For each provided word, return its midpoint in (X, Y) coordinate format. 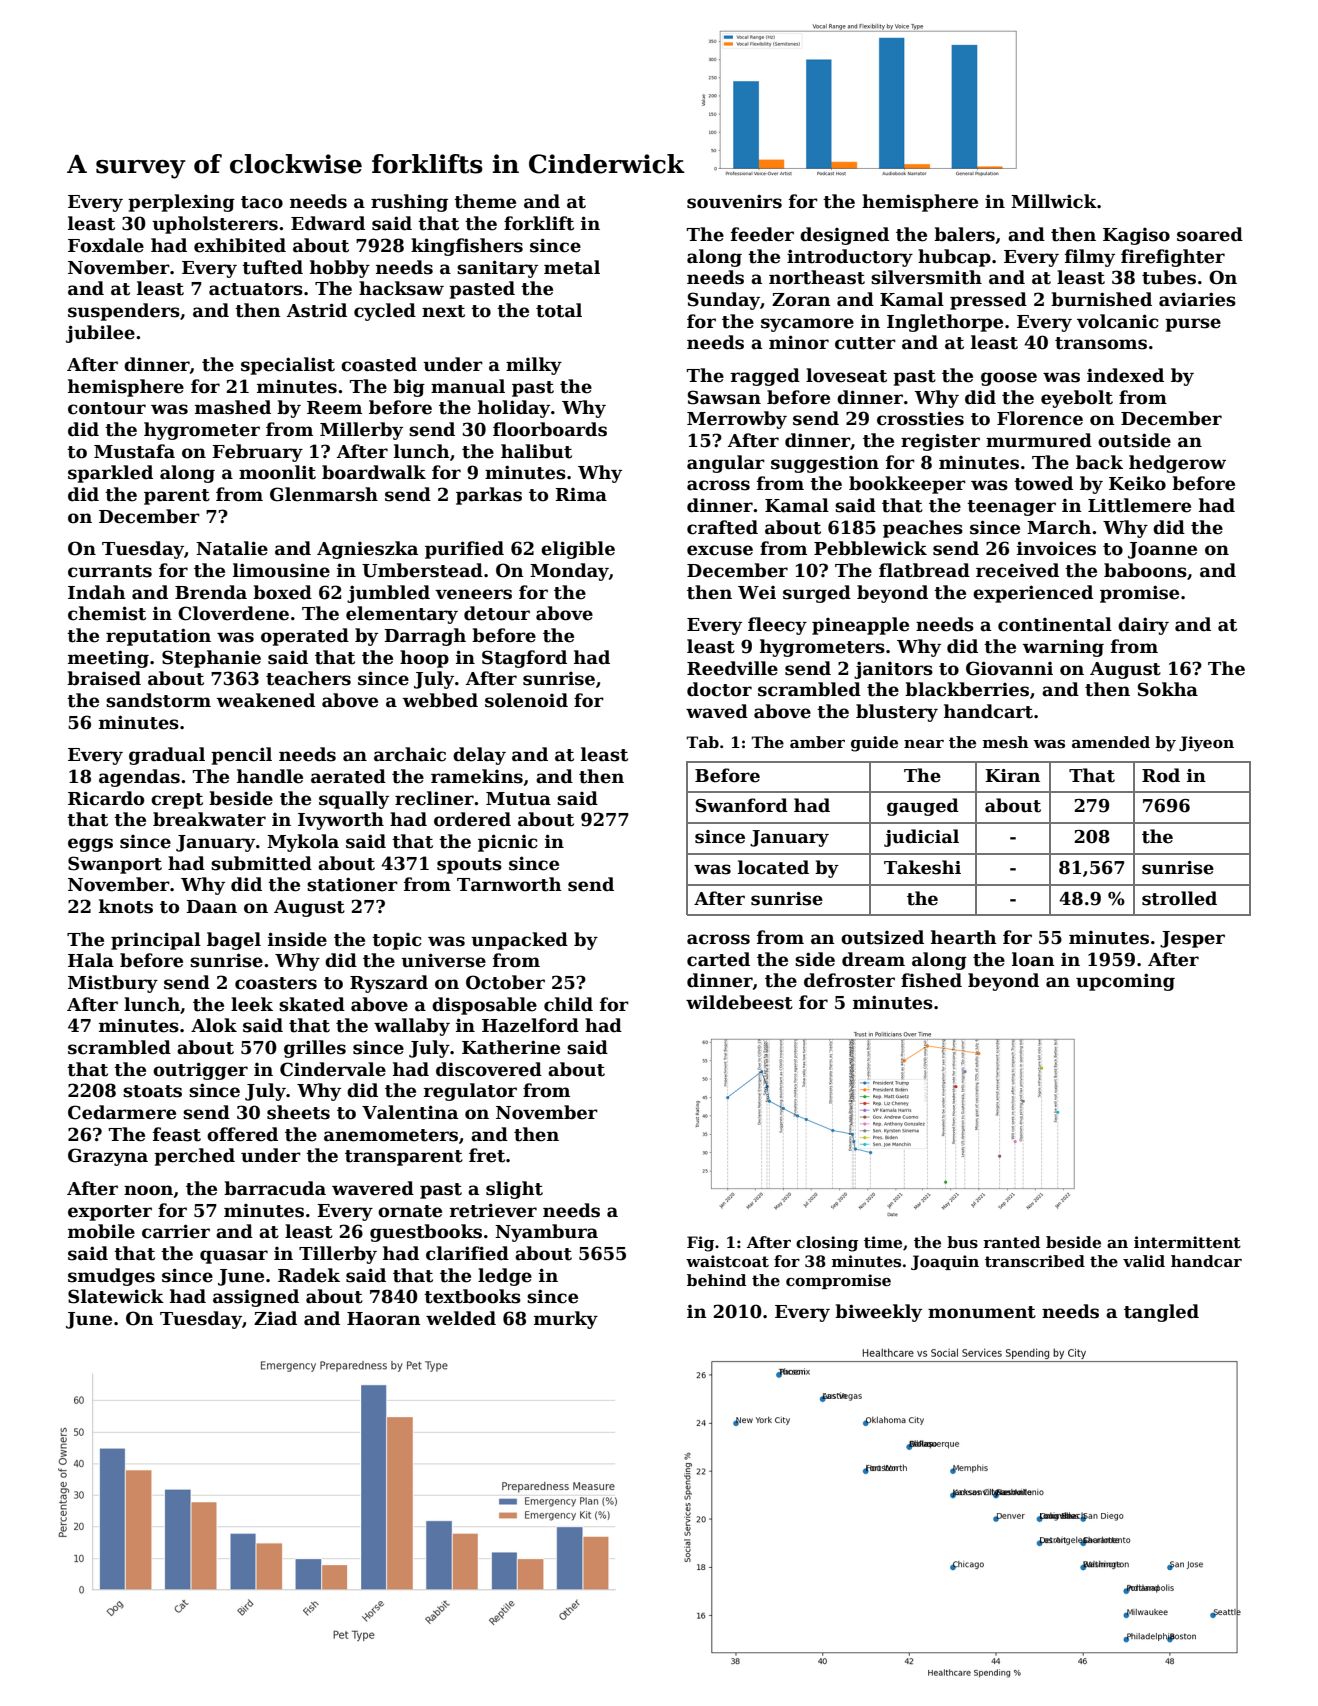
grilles (315, 1049)
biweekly (878, 1313)
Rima (581, 495)
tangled (1161, 1313)
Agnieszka (367, 550)
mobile (101, 1231)
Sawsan (724, 397)
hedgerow (1177, 464)
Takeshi (922, 867)
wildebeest (739, 1002)
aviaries (1197, 299)
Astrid (317, 310)
